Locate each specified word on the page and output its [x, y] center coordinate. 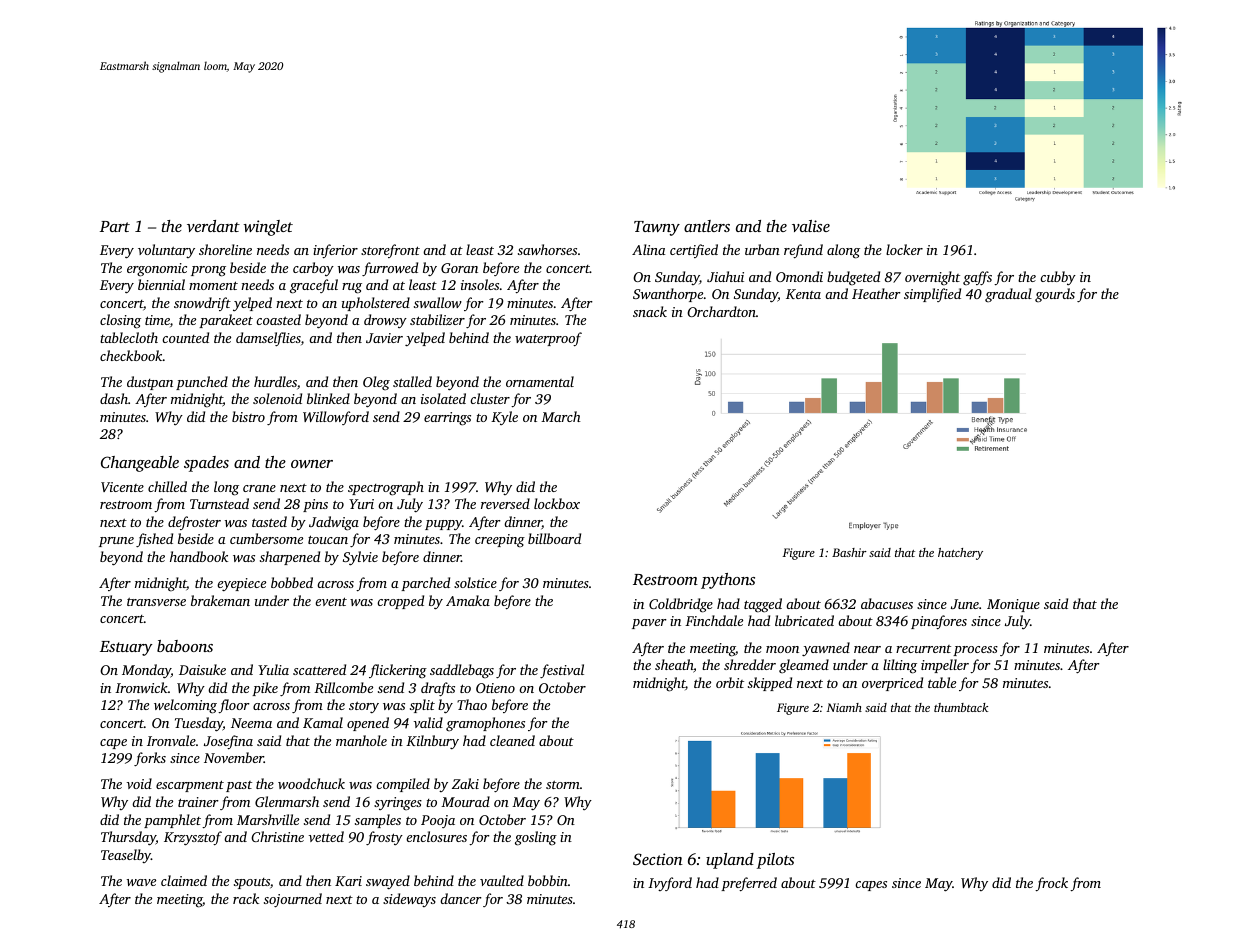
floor [234, 706]
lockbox [557, 503]
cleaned [512, 740]
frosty [384, 838]
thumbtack [961, 707]
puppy [443, 525]
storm [563, 784]
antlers [707, 226]
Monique [1013, 605]
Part [115, 226]
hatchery [960, 554]
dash [114, 398]
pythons [728, 581]
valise [811, 226]
